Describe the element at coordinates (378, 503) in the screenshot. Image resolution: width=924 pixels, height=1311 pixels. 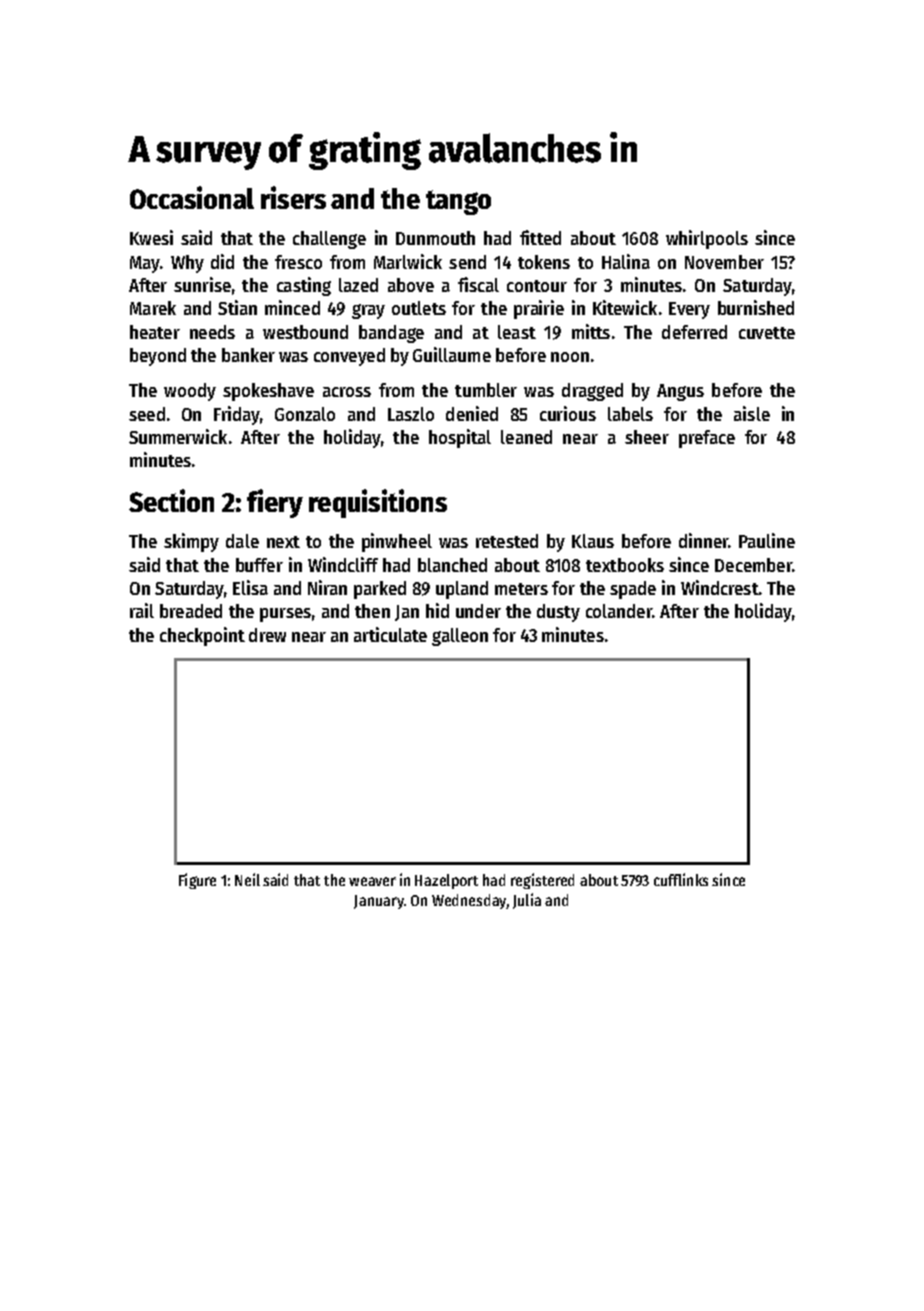
I see `requisitions` at that location.
